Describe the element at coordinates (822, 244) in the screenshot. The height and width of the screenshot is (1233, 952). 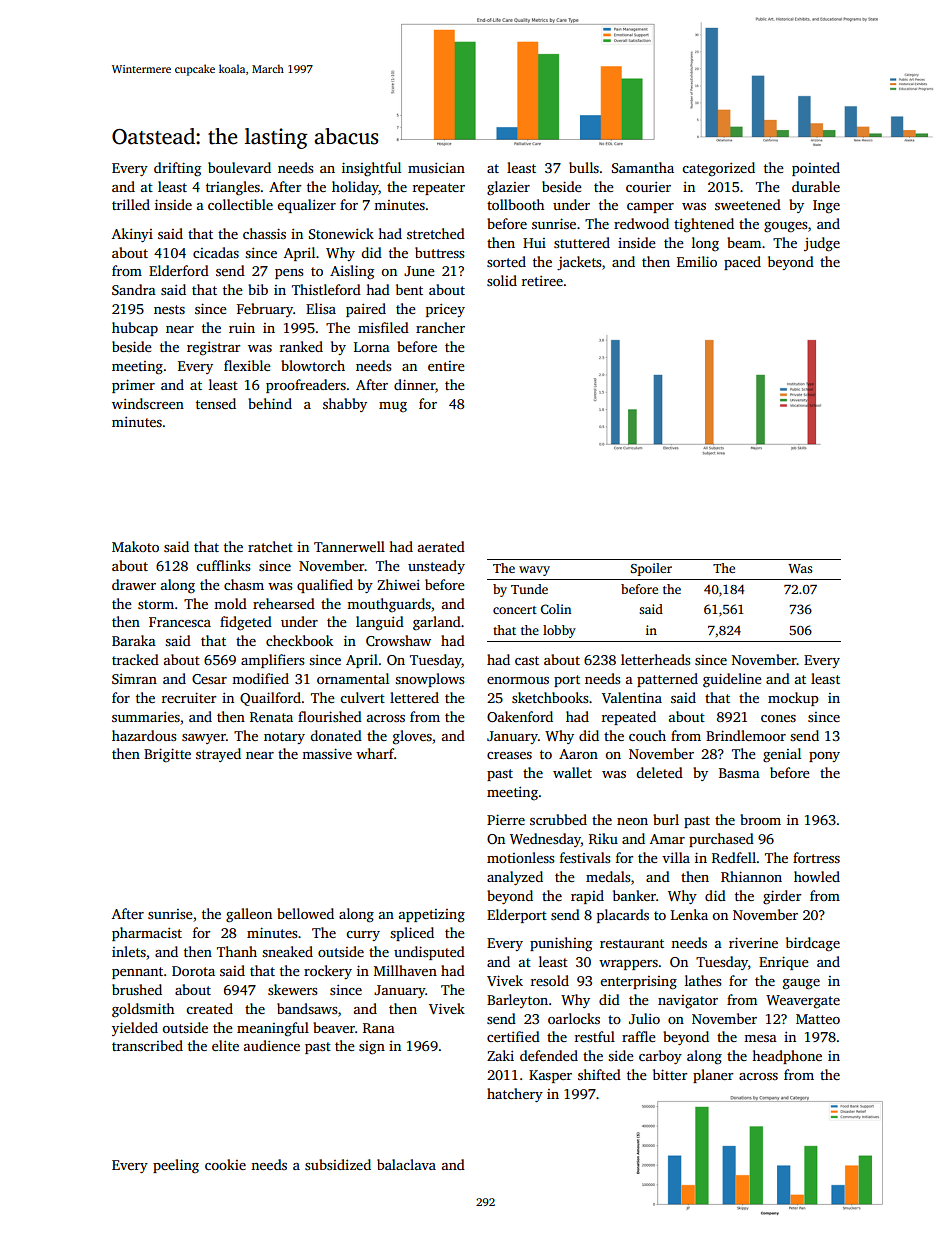
I see `judge` at that location.
